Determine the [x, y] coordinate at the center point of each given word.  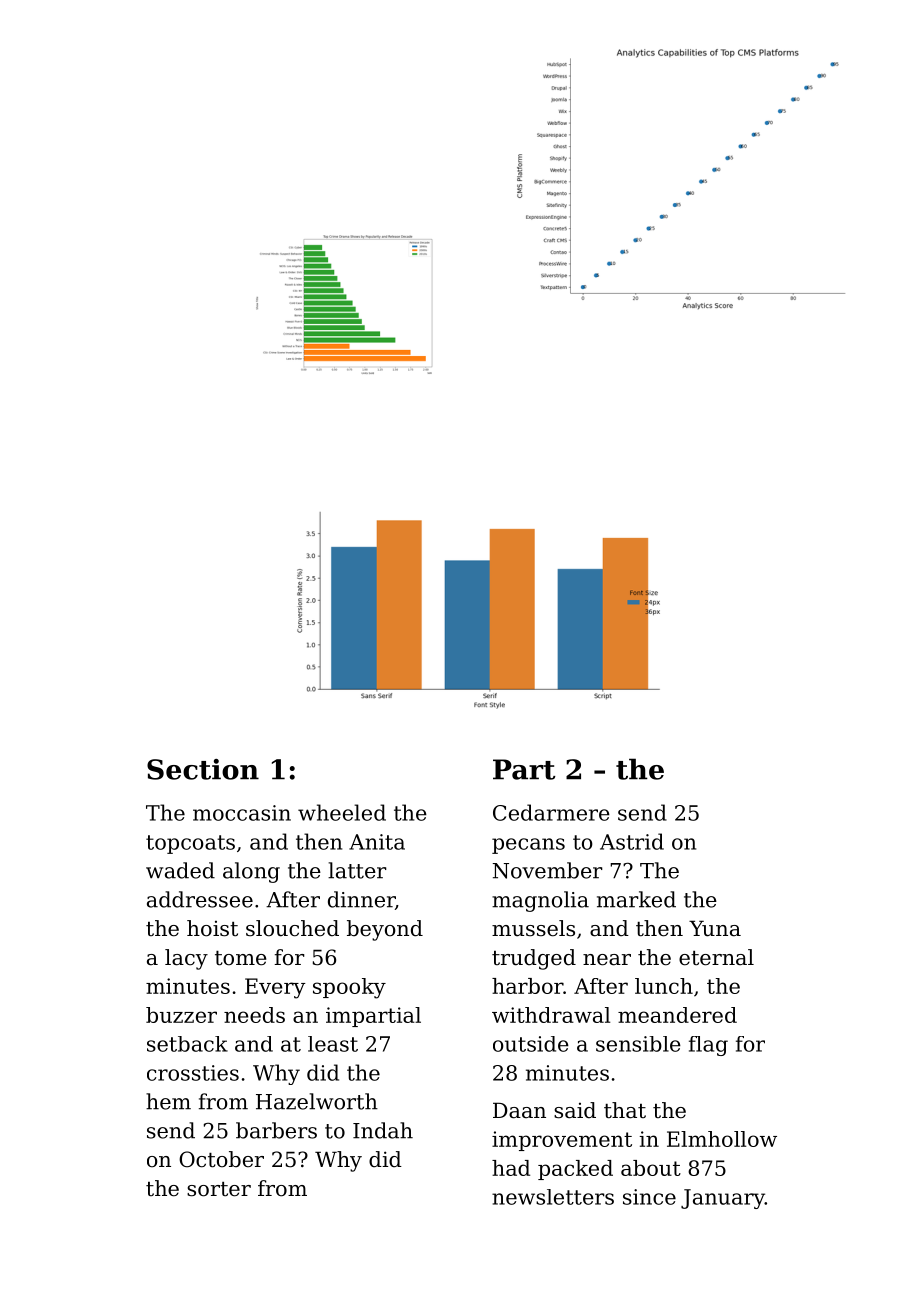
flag [708, 1046]
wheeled [342, 812]
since [649, 1197]
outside [531, 1044]
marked [636, 899]
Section [203, 769]
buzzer [181, 1015]
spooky [349, 988]
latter [357, 870]
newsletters [553, 1197]
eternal [716, 957]
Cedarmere [551, 812]
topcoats [190, 844]
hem [168, 1101]
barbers [276, 1130]
